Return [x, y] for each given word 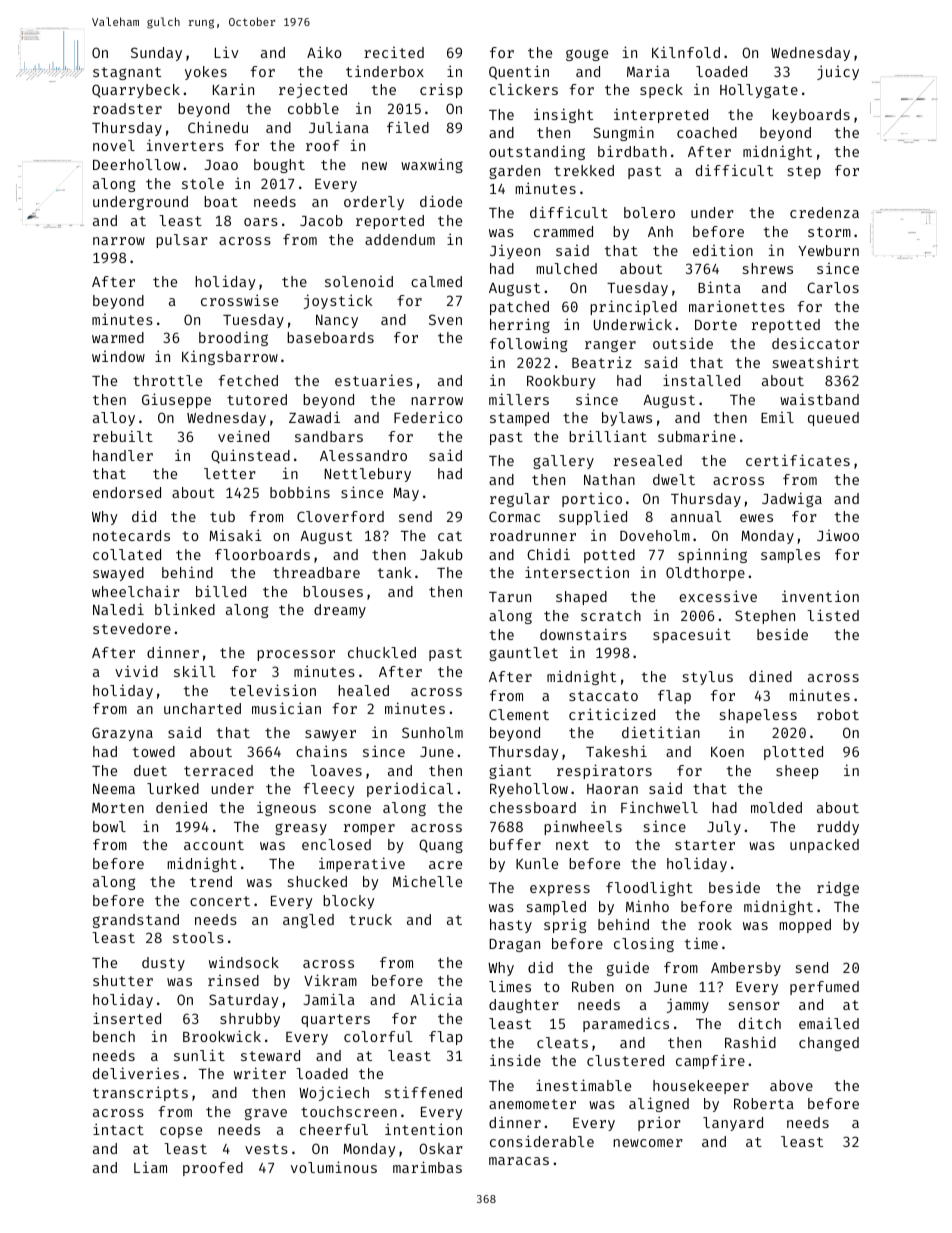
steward [270, 1055]
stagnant [127, 73]
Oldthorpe [705, 574]
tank [394, 572]
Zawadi [314, 417]
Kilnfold [686, 52]
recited [394, 52]
